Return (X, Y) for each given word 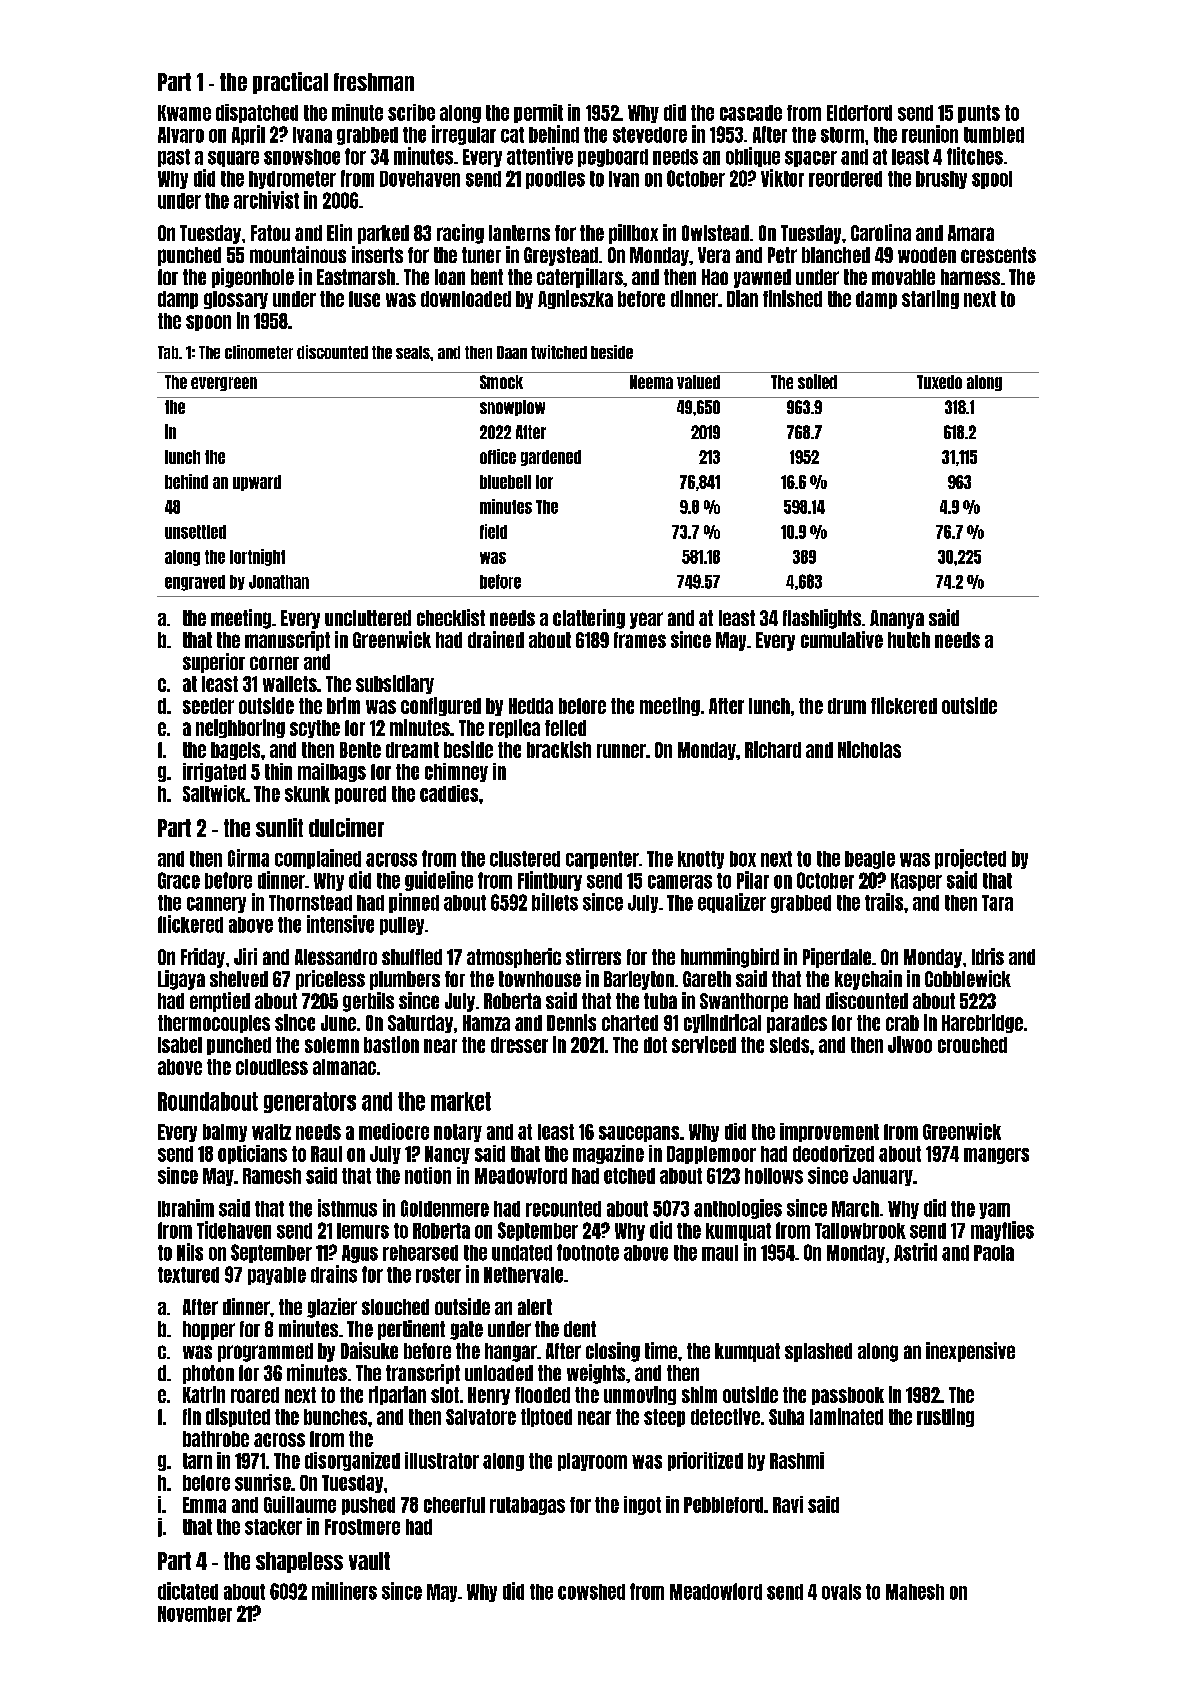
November (195, 1614)
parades (797, 1024)
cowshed (591, 1592)
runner (621, 751)
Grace (179, 880)
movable (903, 277)
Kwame (184, 113)
